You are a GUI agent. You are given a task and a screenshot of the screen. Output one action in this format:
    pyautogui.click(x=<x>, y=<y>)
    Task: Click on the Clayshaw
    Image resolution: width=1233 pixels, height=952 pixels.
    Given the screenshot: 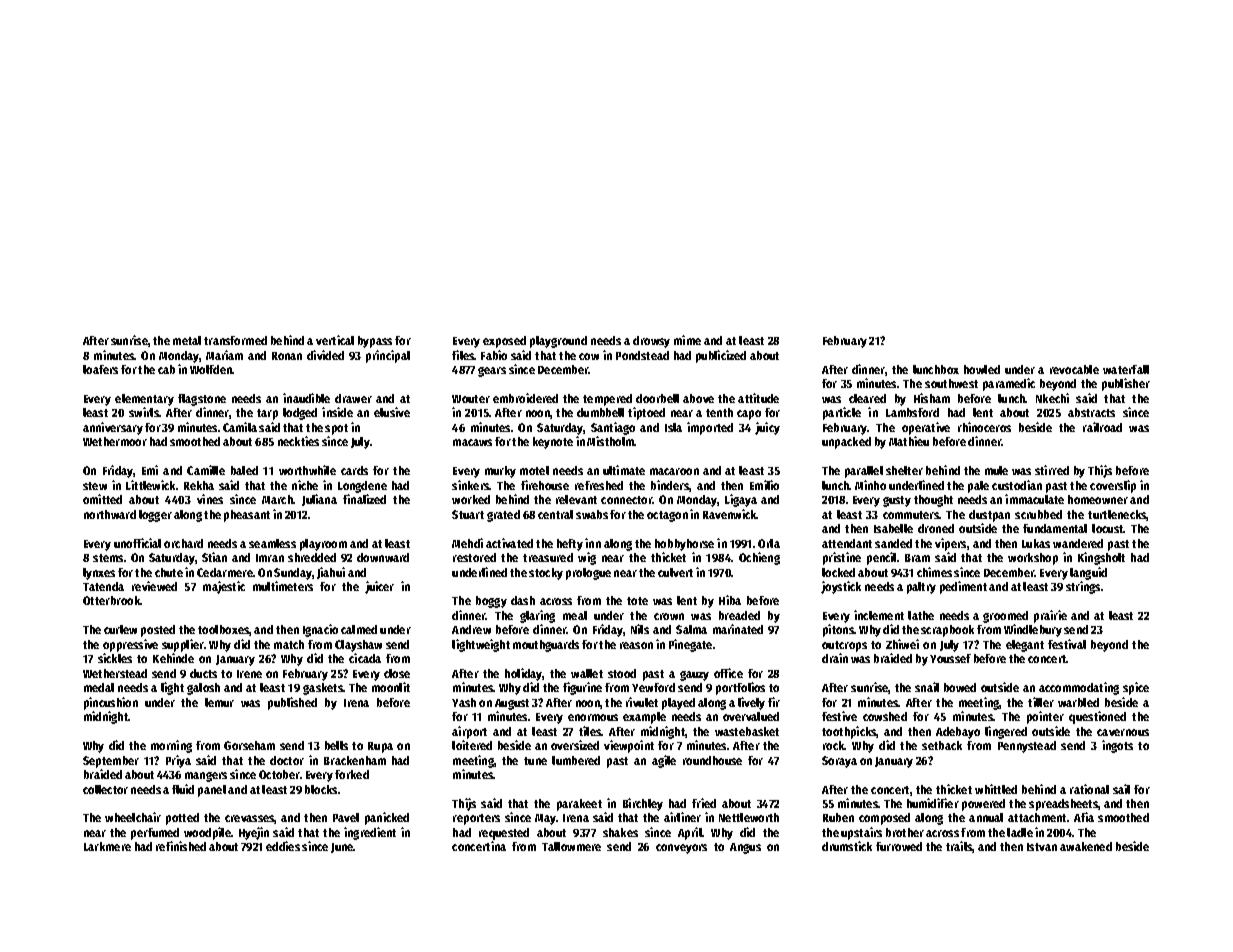 What is the action you would take?
    pyautogui.click(x=358, y=646)
